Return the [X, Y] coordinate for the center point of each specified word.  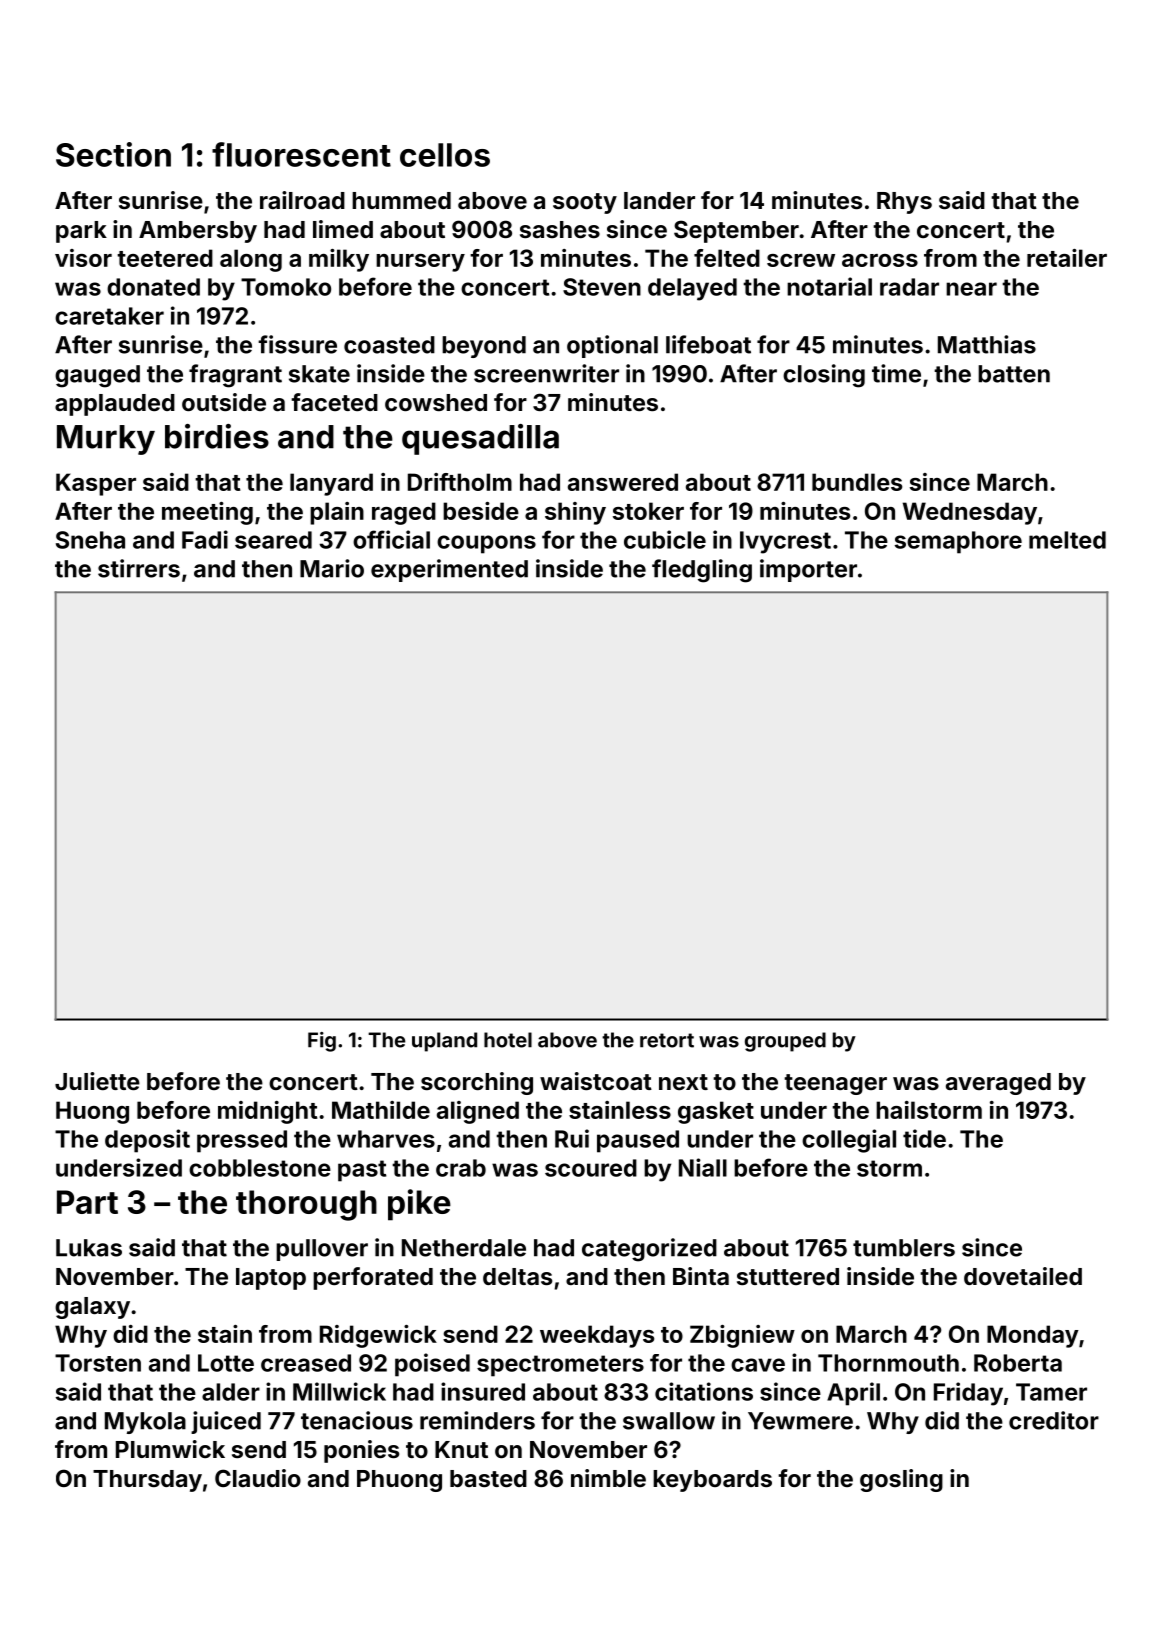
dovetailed [1023, 1276]
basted [488, 1478]
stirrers [139, 568]
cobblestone [260, 1168]
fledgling [702, 571]
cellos [445, 155]
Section [113, 154]
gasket [716, 1112]
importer [808, 570]
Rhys [904, 203]
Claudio [258, 1478]
